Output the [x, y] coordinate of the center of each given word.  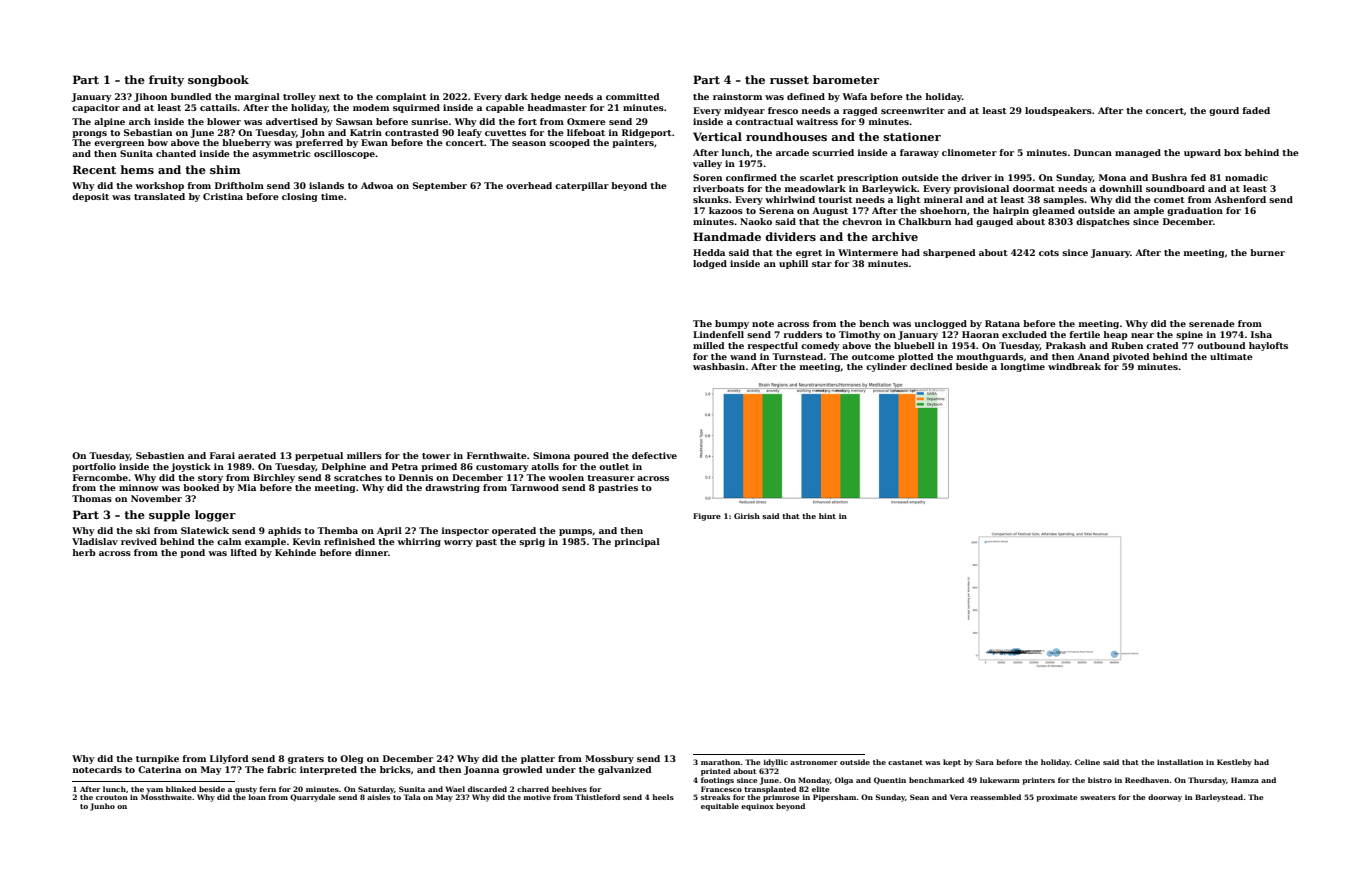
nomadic [1246, 177]
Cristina [223, 196]
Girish [747, 516]
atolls [545, 466]
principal [637, 542]
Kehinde [295, 552]
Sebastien [160, 455]
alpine [109, 122]
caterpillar [582, 186]
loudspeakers [1058, 111]
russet [789, 80]
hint [827, 516]
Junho [102, 807]
